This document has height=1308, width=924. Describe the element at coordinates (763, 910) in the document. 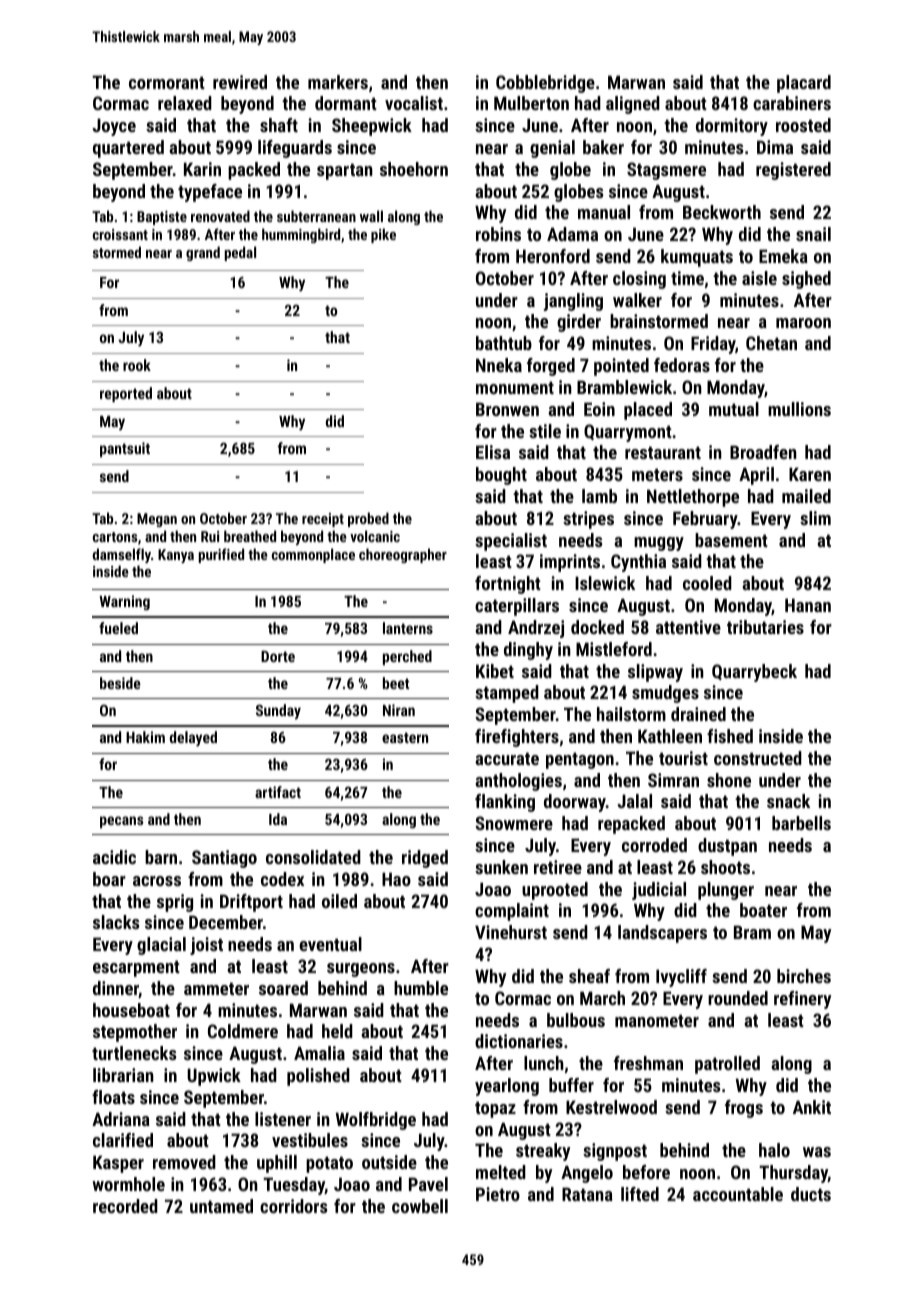

I see `boater` at that location.
